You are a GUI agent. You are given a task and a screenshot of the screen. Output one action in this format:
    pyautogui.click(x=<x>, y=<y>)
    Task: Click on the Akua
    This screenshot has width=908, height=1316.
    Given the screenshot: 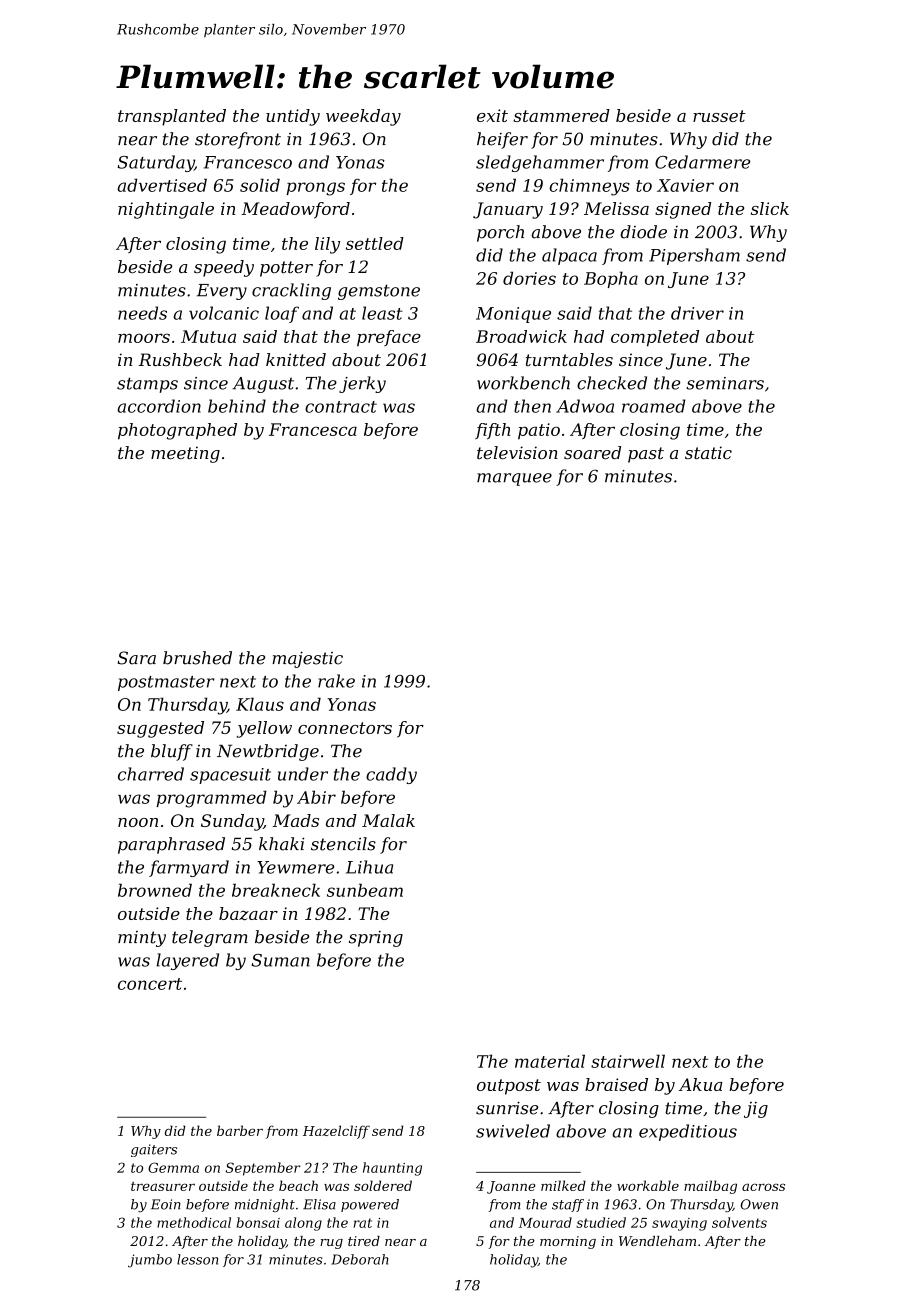 What is the action you would take?
    pyautogui.click(x=701, y=1084)
